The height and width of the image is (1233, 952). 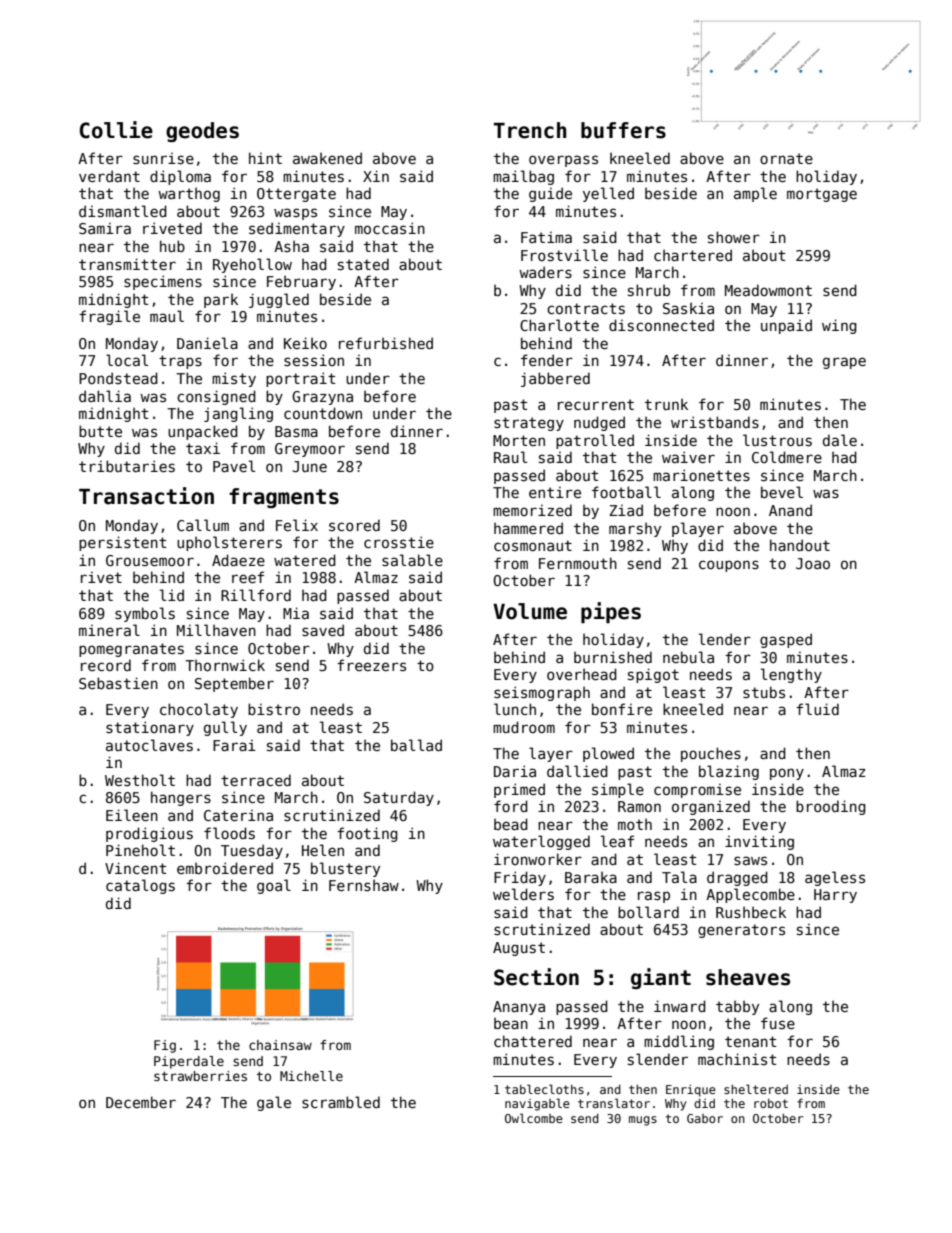 What do you see at coordinates (225, 868) in the image?
I see `embroidered` at bounding box center [225, 868].
